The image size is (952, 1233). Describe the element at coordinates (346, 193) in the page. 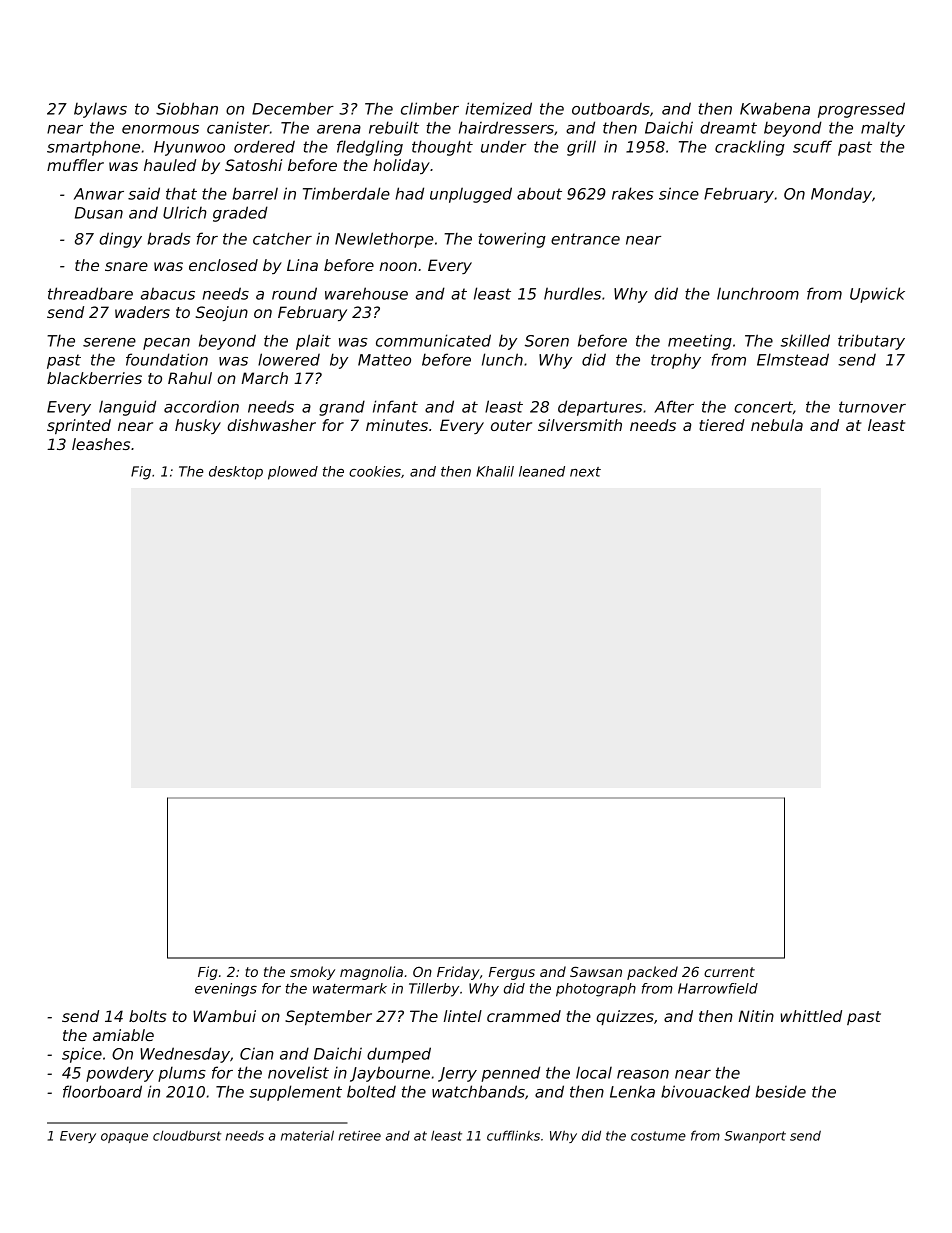

I see `Timberdale` at that location.
